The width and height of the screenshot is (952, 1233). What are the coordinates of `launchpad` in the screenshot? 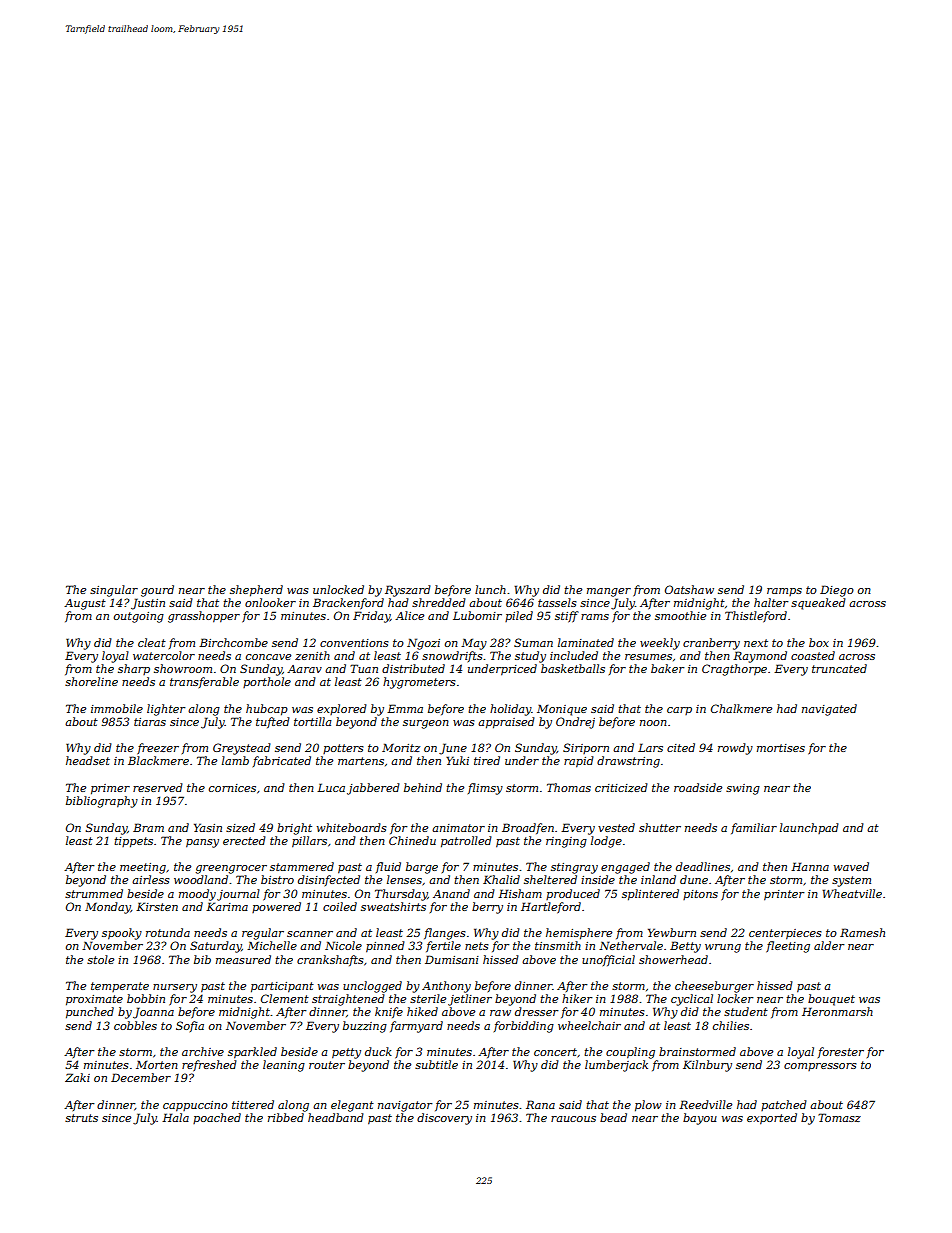 It's located at (809, 828).
